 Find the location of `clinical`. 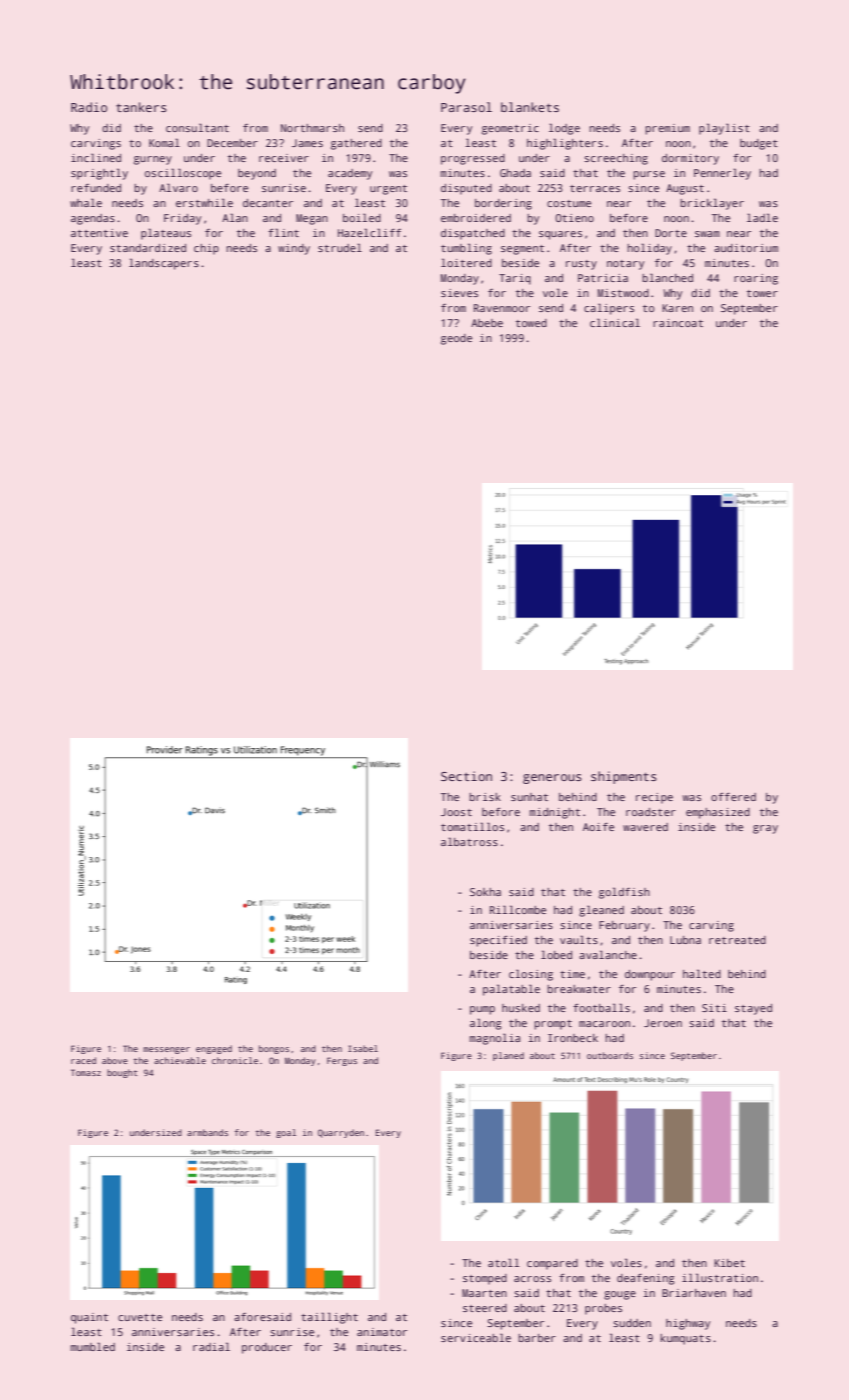

clinical is located at coordinates (615, 322).
